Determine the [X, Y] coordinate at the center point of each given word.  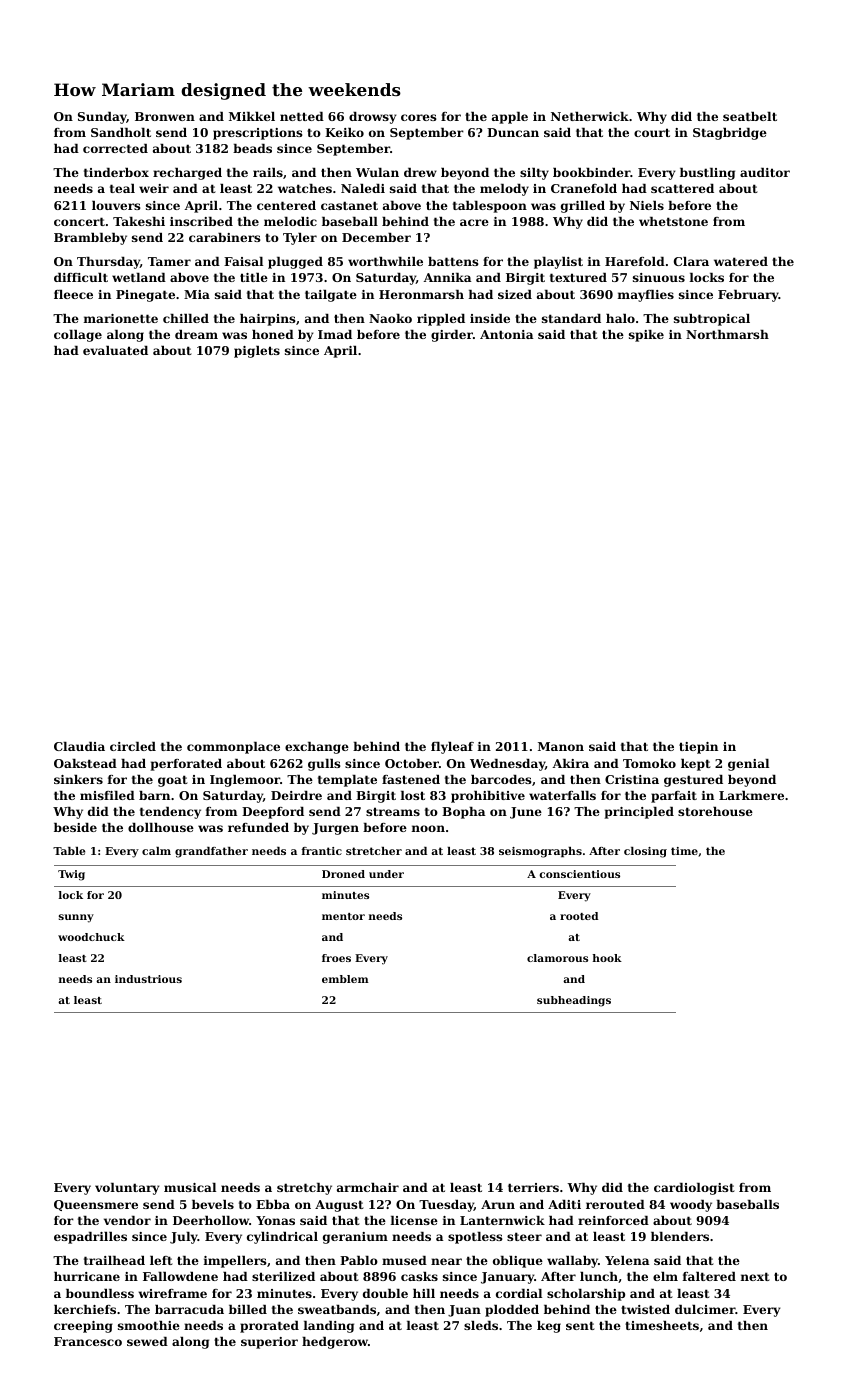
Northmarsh [727, 334]
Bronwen [165, 116]
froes [336, 958]
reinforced [613, 1220]
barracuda [189, 1309]
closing [645, 852]
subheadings [574, 1001]
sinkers [78, 779]
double [385, 1293]
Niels [647, 205]
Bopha [463, 813]
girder [452, 336]
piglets [257, 352]
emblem [345, 979]
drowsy [373, 118]
